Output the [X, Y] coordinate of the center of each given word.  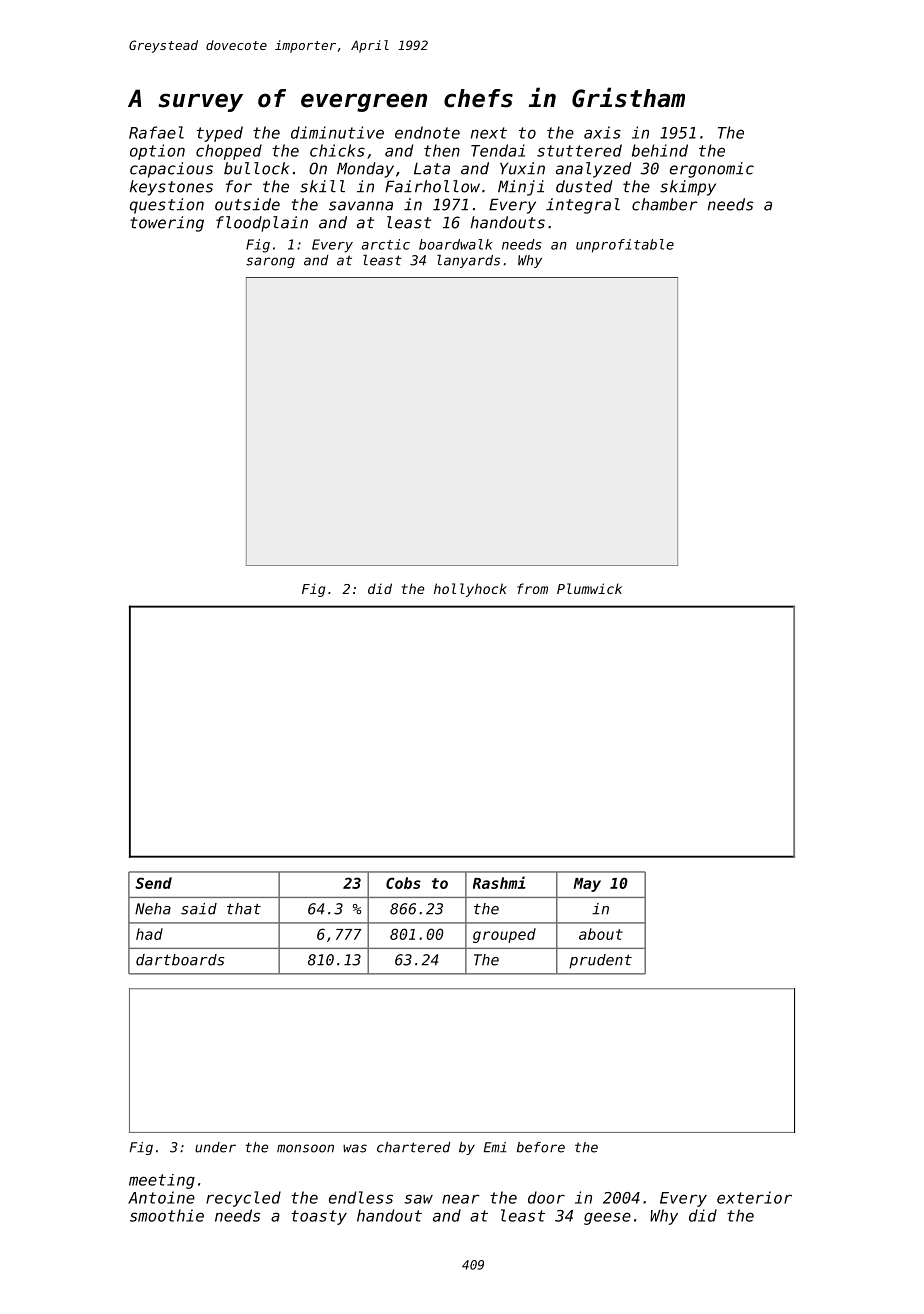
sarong [270, 262]
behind [660, 150]
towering [167, 224]
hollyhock [470, 590]
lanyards [468, 261]
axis [602, 132]
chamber [665, 204]
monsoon [305, 1148]
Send [153, 883]
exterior [754, 1197]
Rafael [156, 132]
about [601, 934]
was [355, 1148]
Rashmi [499, 882]
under [215, 1147]
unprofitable [625, 246]
